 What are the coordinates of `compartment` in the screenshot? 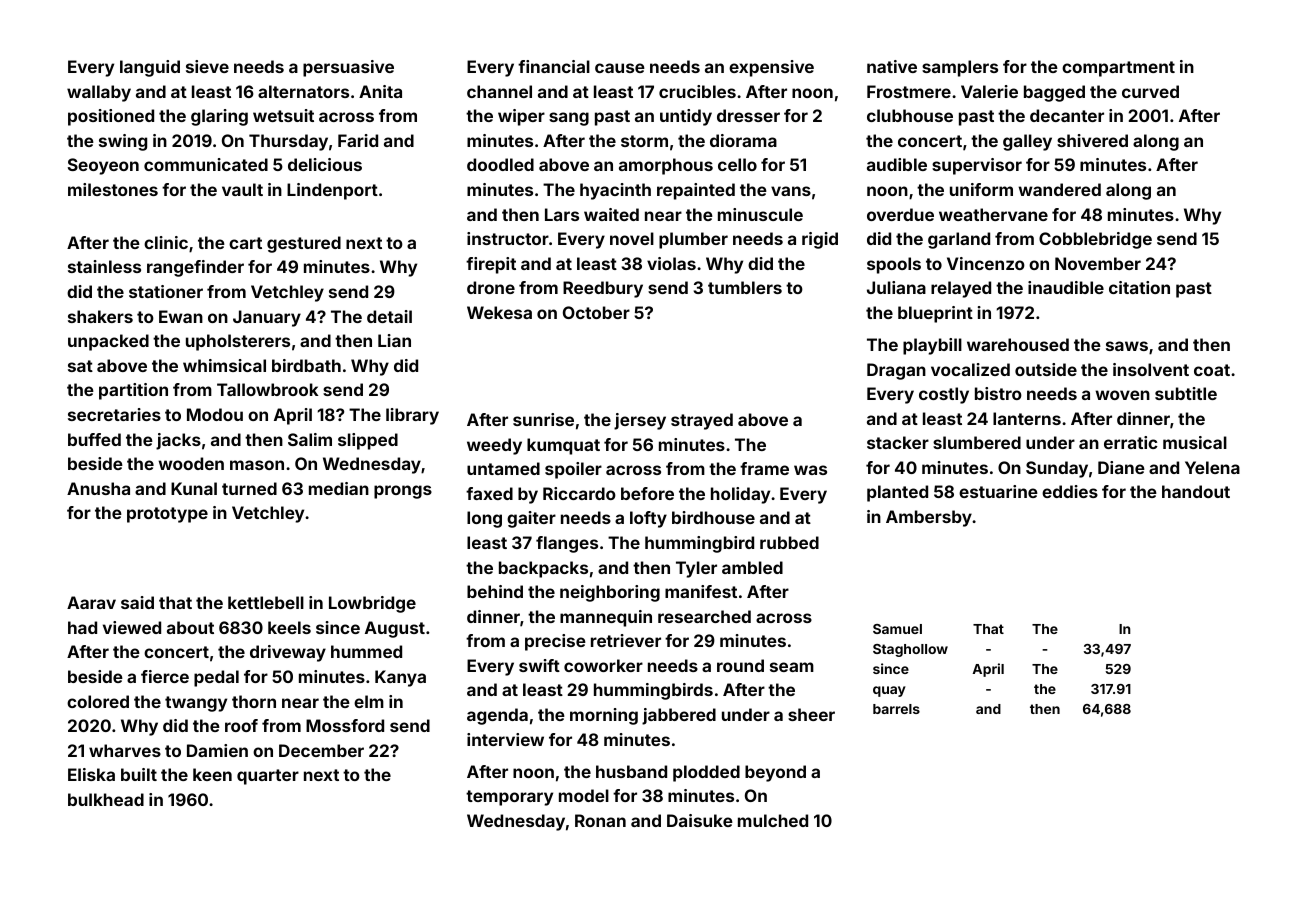 It's located at (1118, 69).
